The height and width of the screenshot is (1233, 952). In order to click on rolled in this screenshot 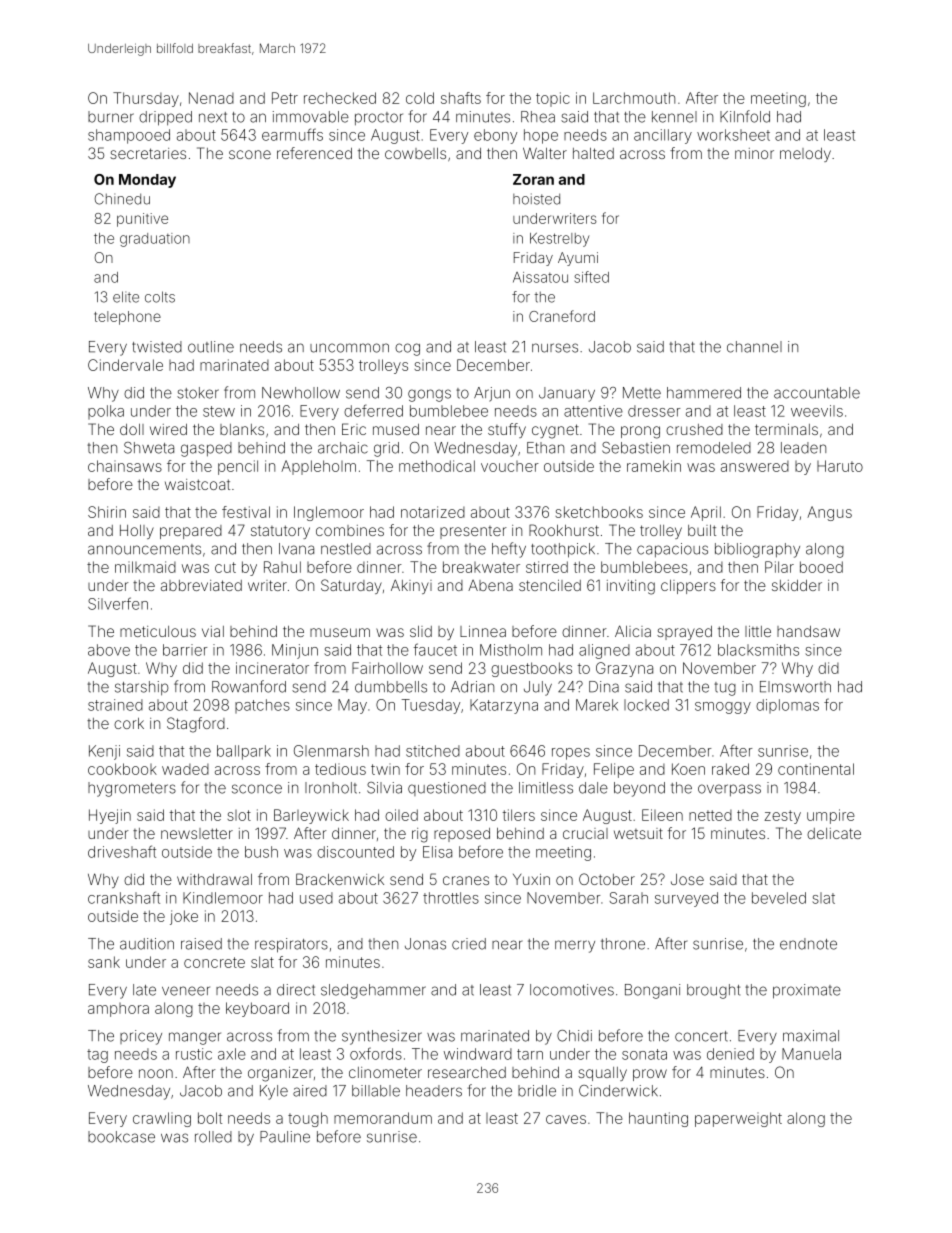, I will do `click(213, 1137)`.
